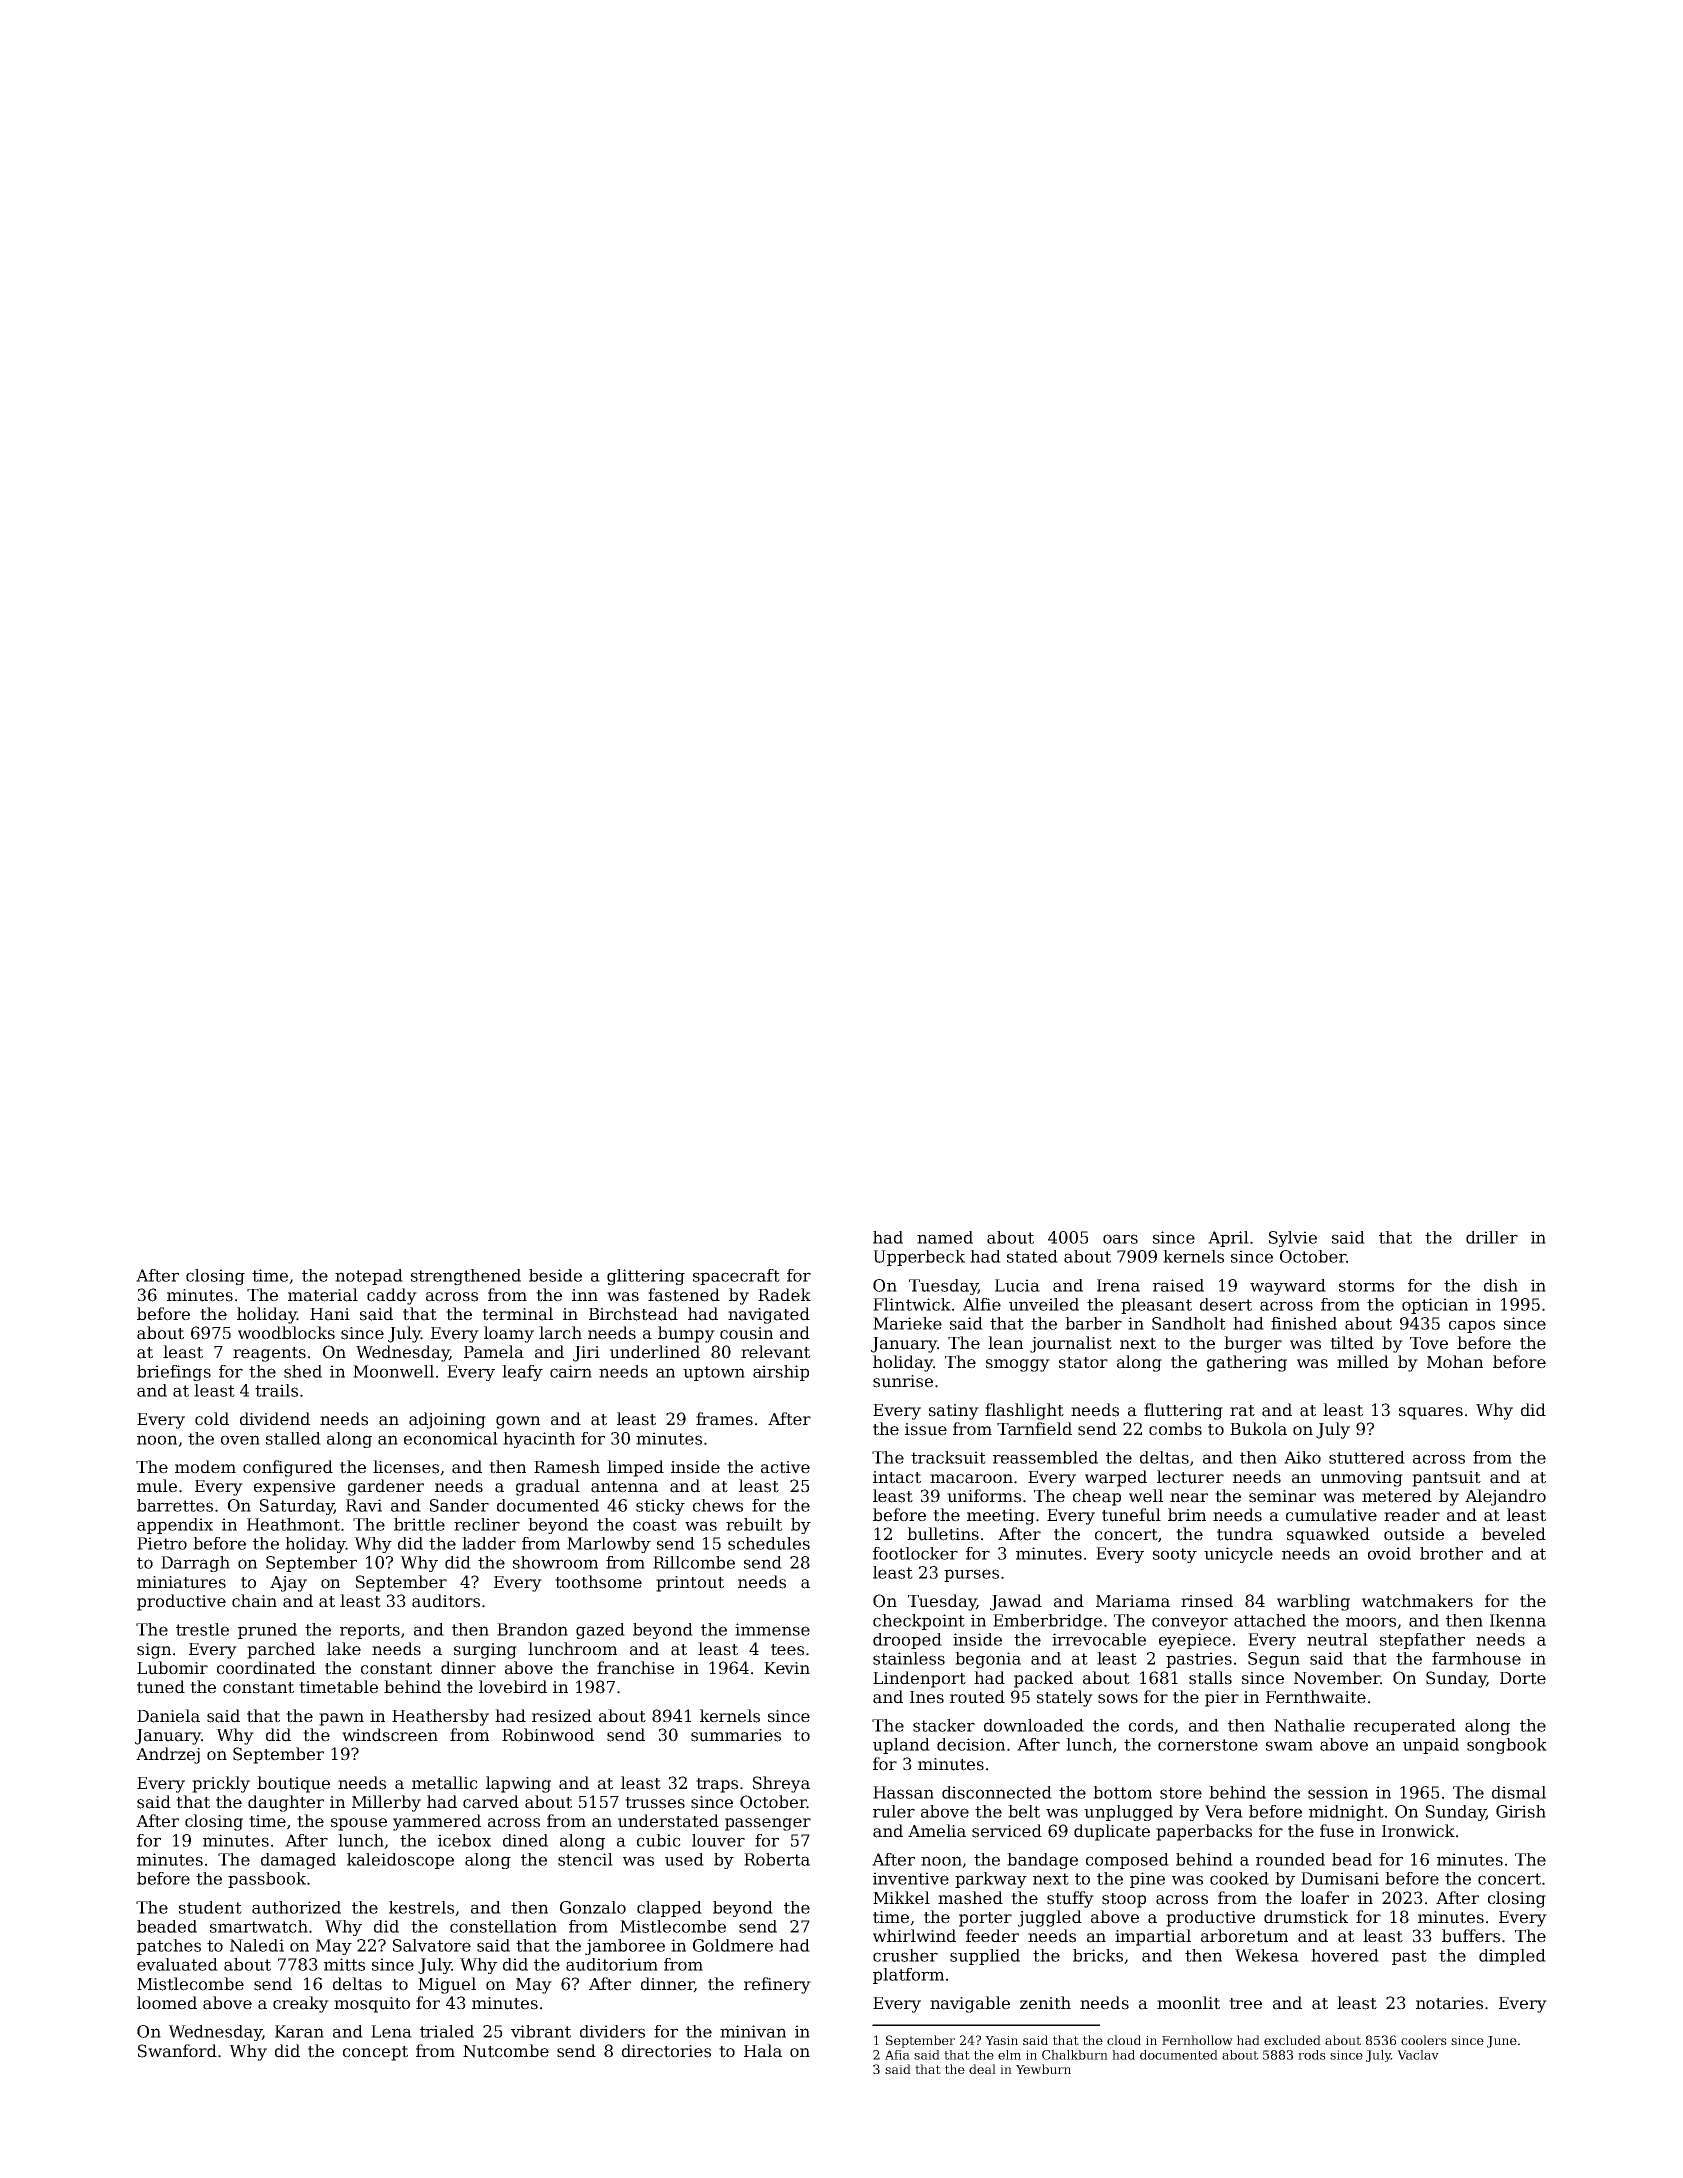 Image resolution: width=1683 pixels, height=2178 pixels. Describe the element at coordinates (894, 1811) in the screenshot. I see `ruler` at that location.
